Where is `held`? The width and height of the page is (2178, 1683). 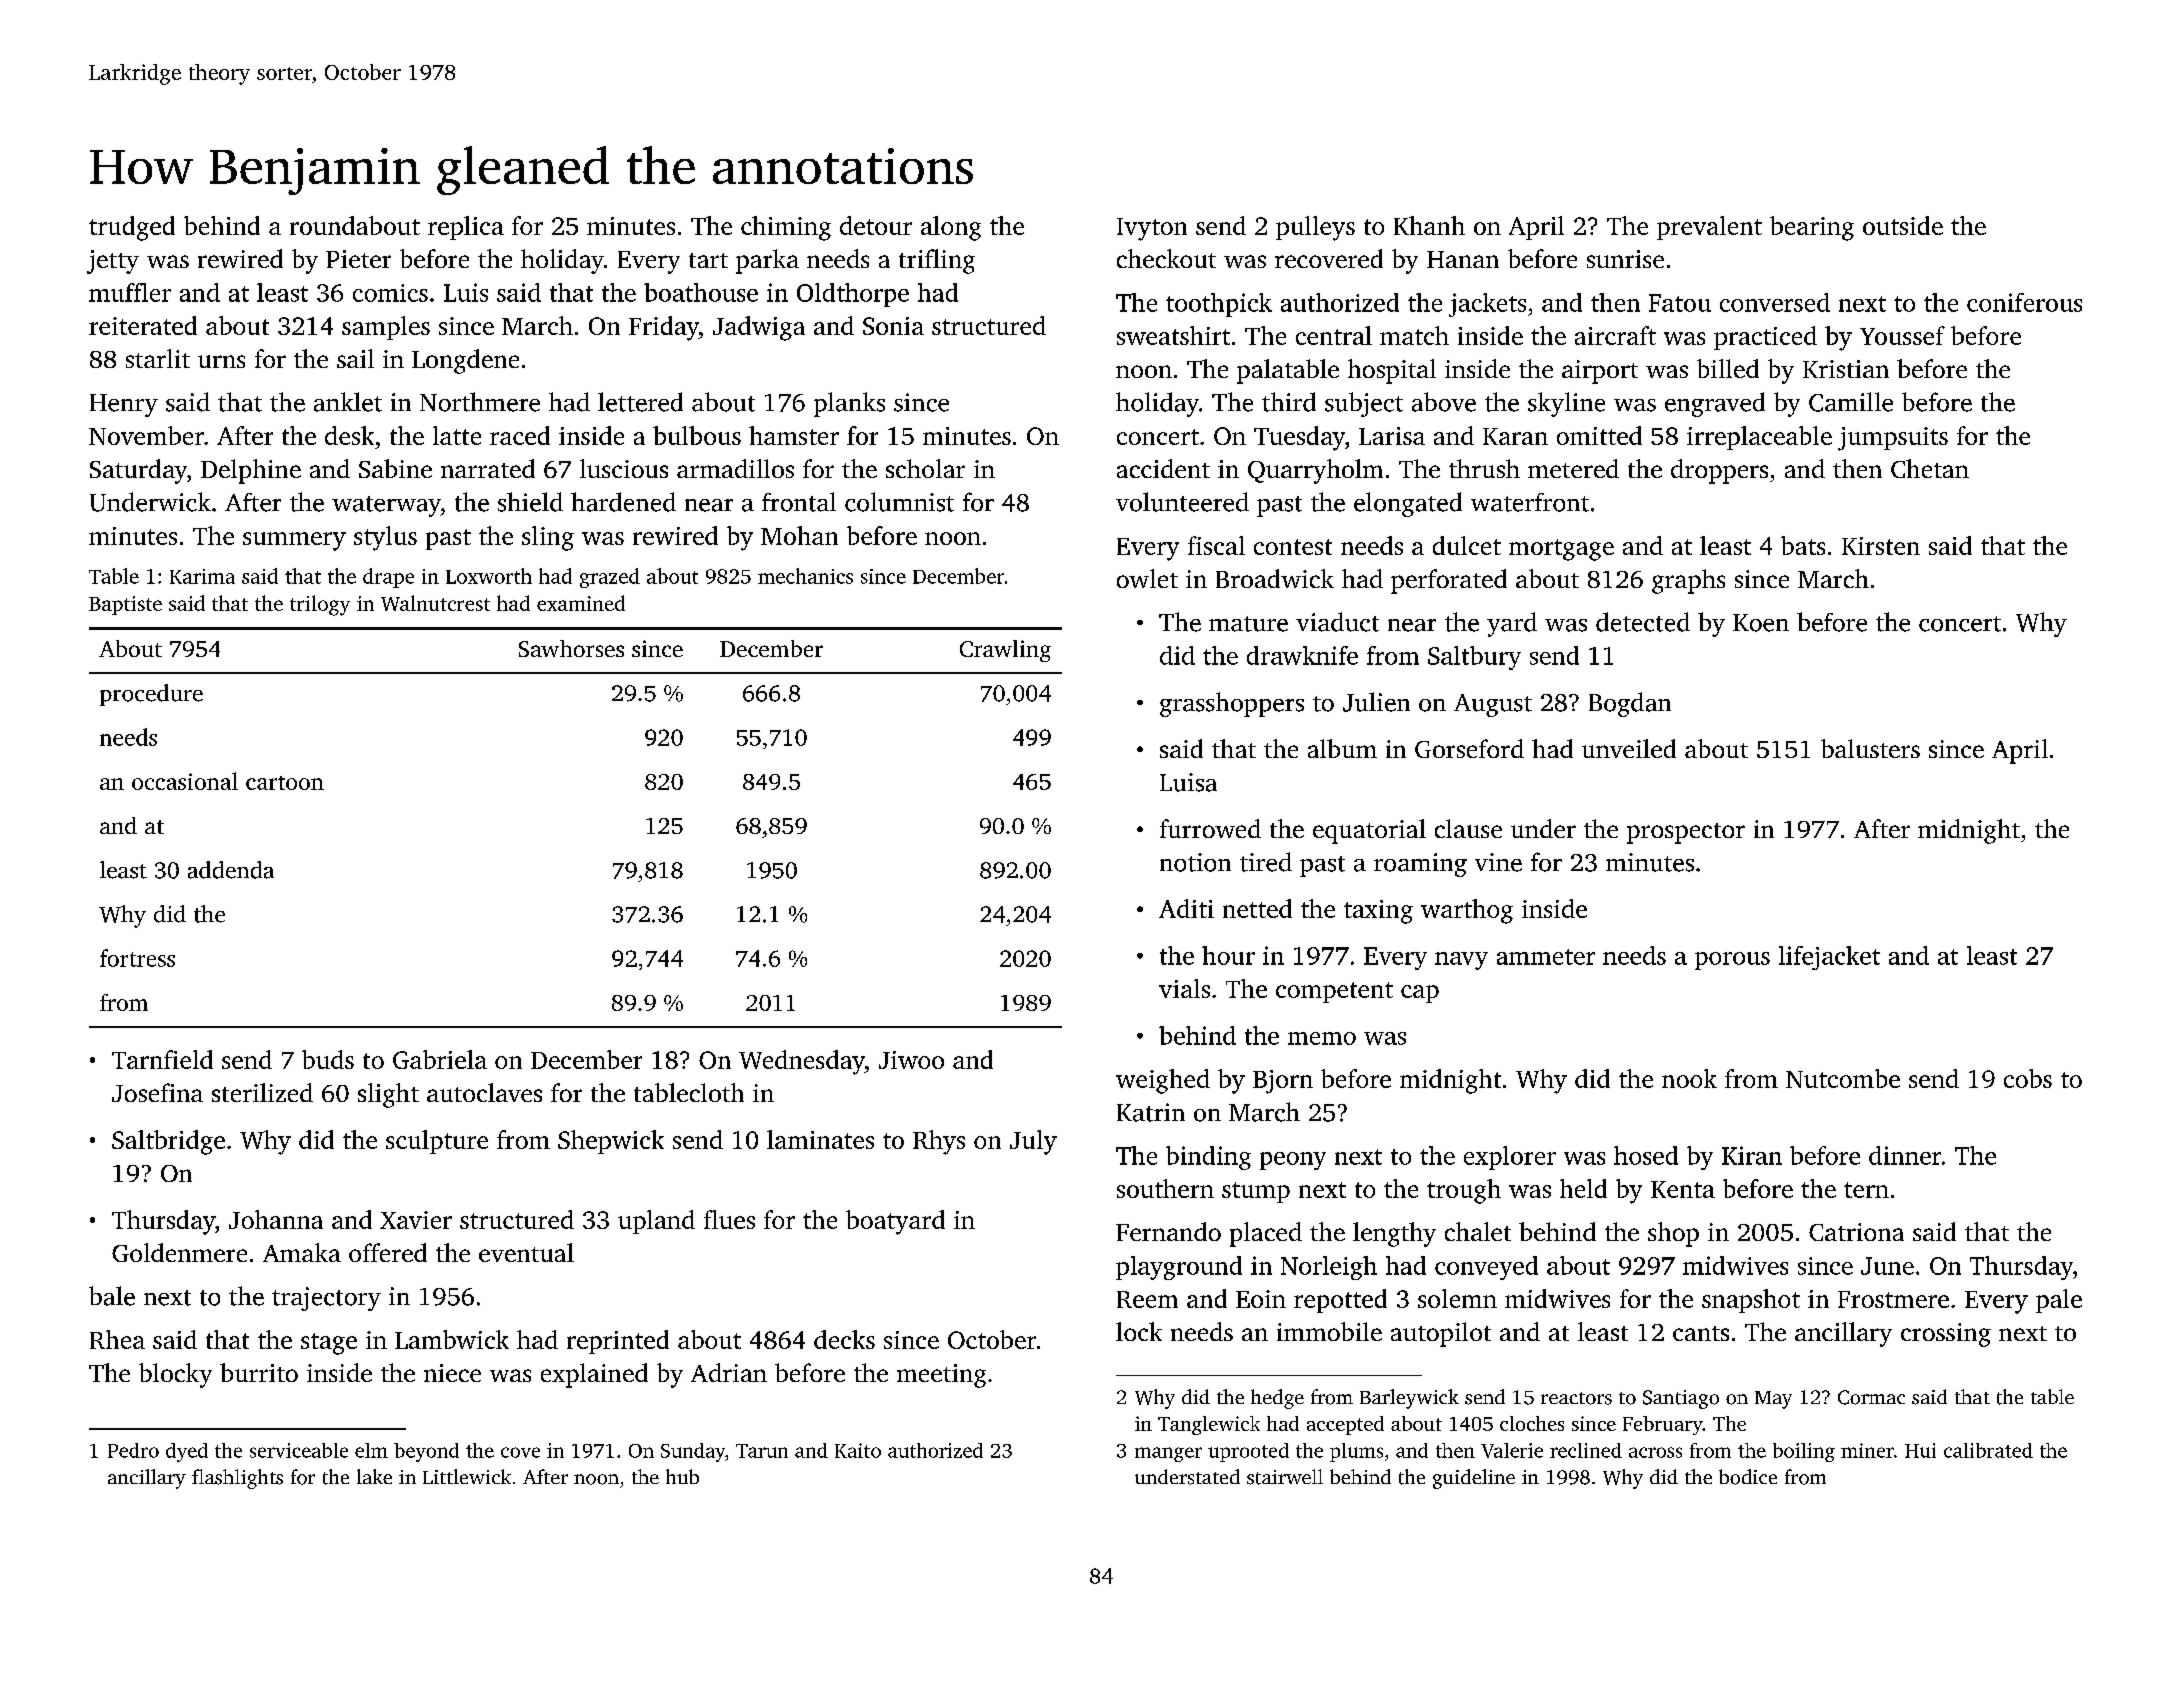 held is located at coordinates (1583, 1188).
